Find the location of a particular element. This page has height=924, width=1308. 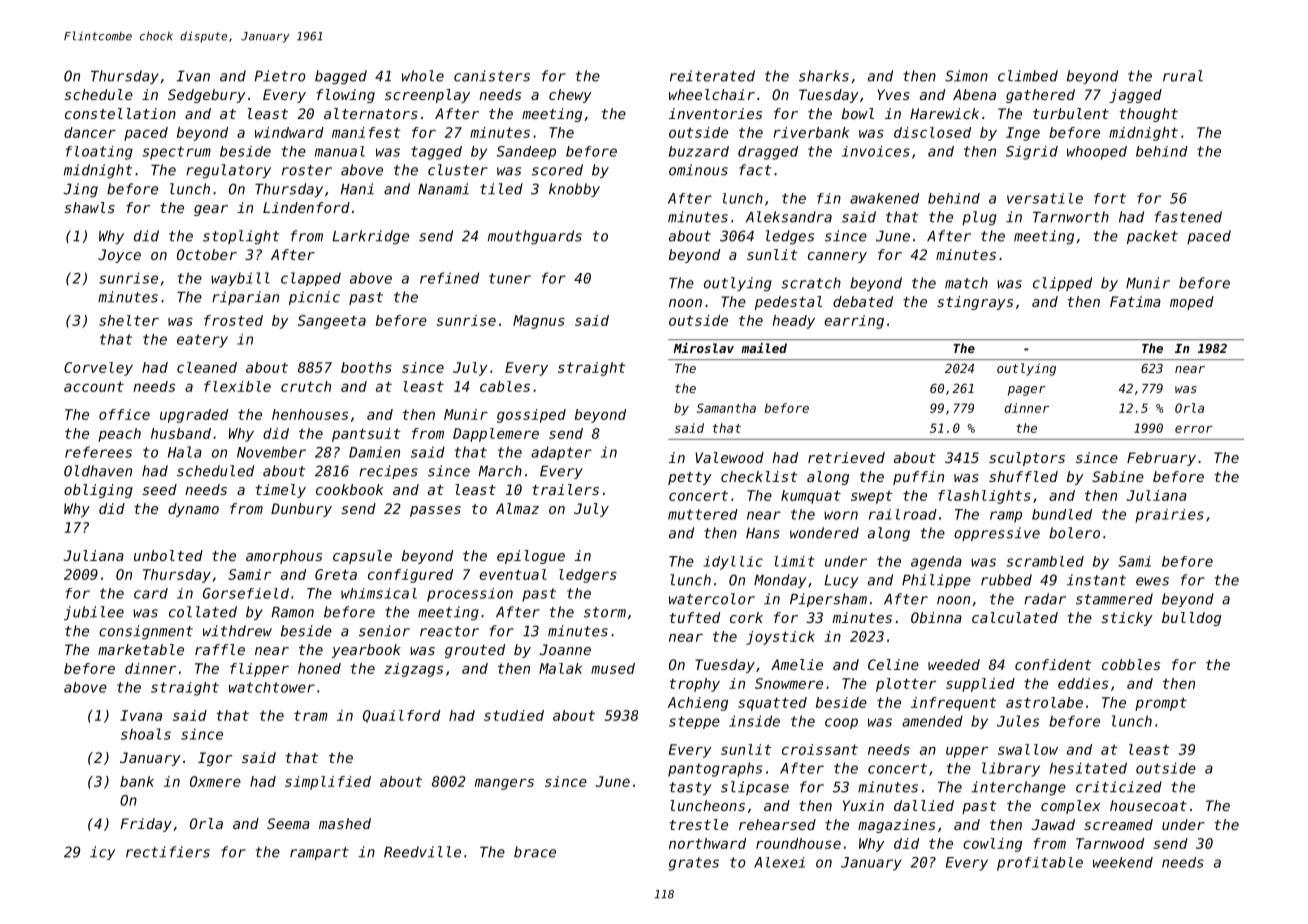

coop is located at coordinates (841, 723).
